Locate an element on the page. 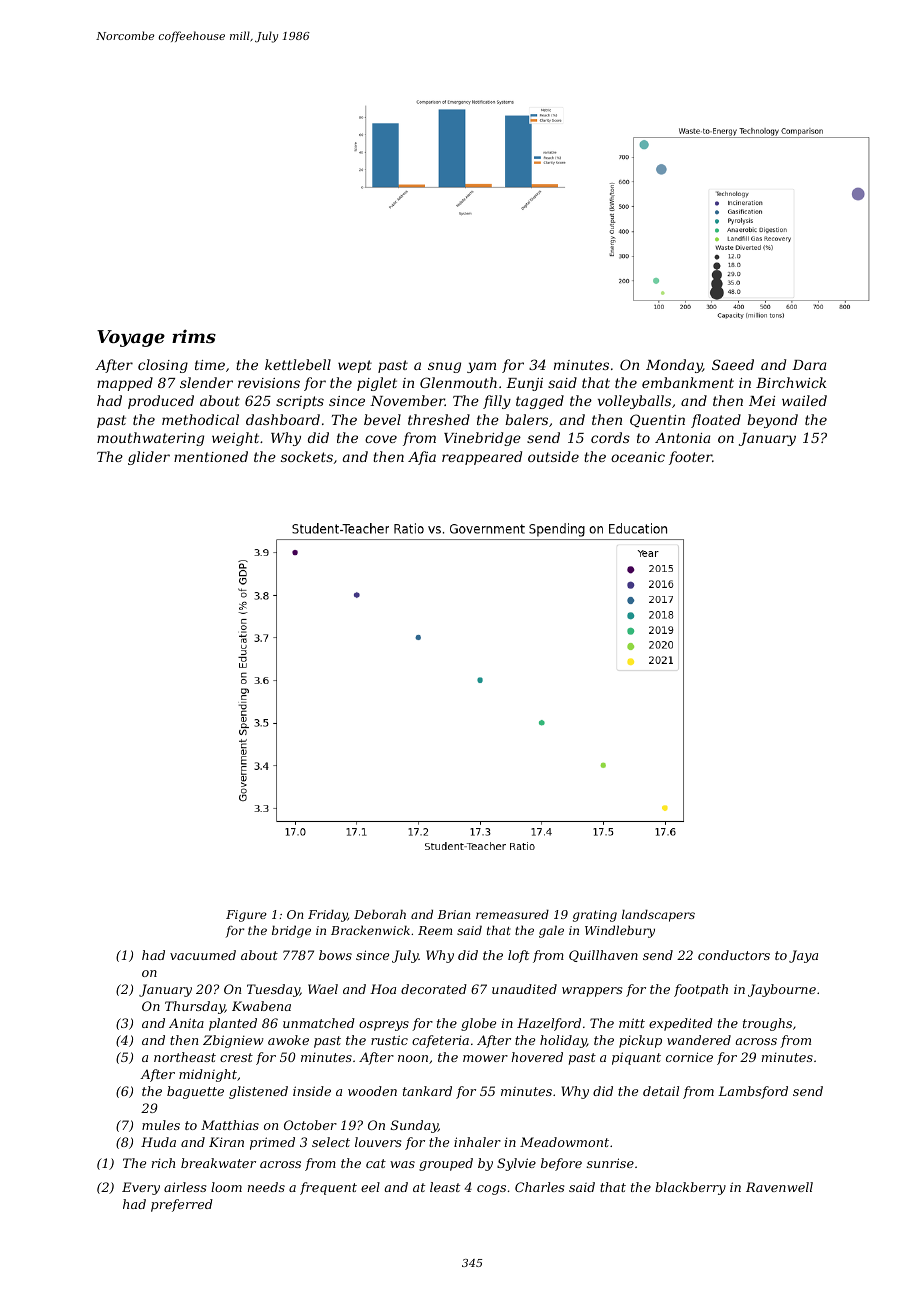 The width and height of the document is (924, 1308). yam is located at coordinates (481, 367).
